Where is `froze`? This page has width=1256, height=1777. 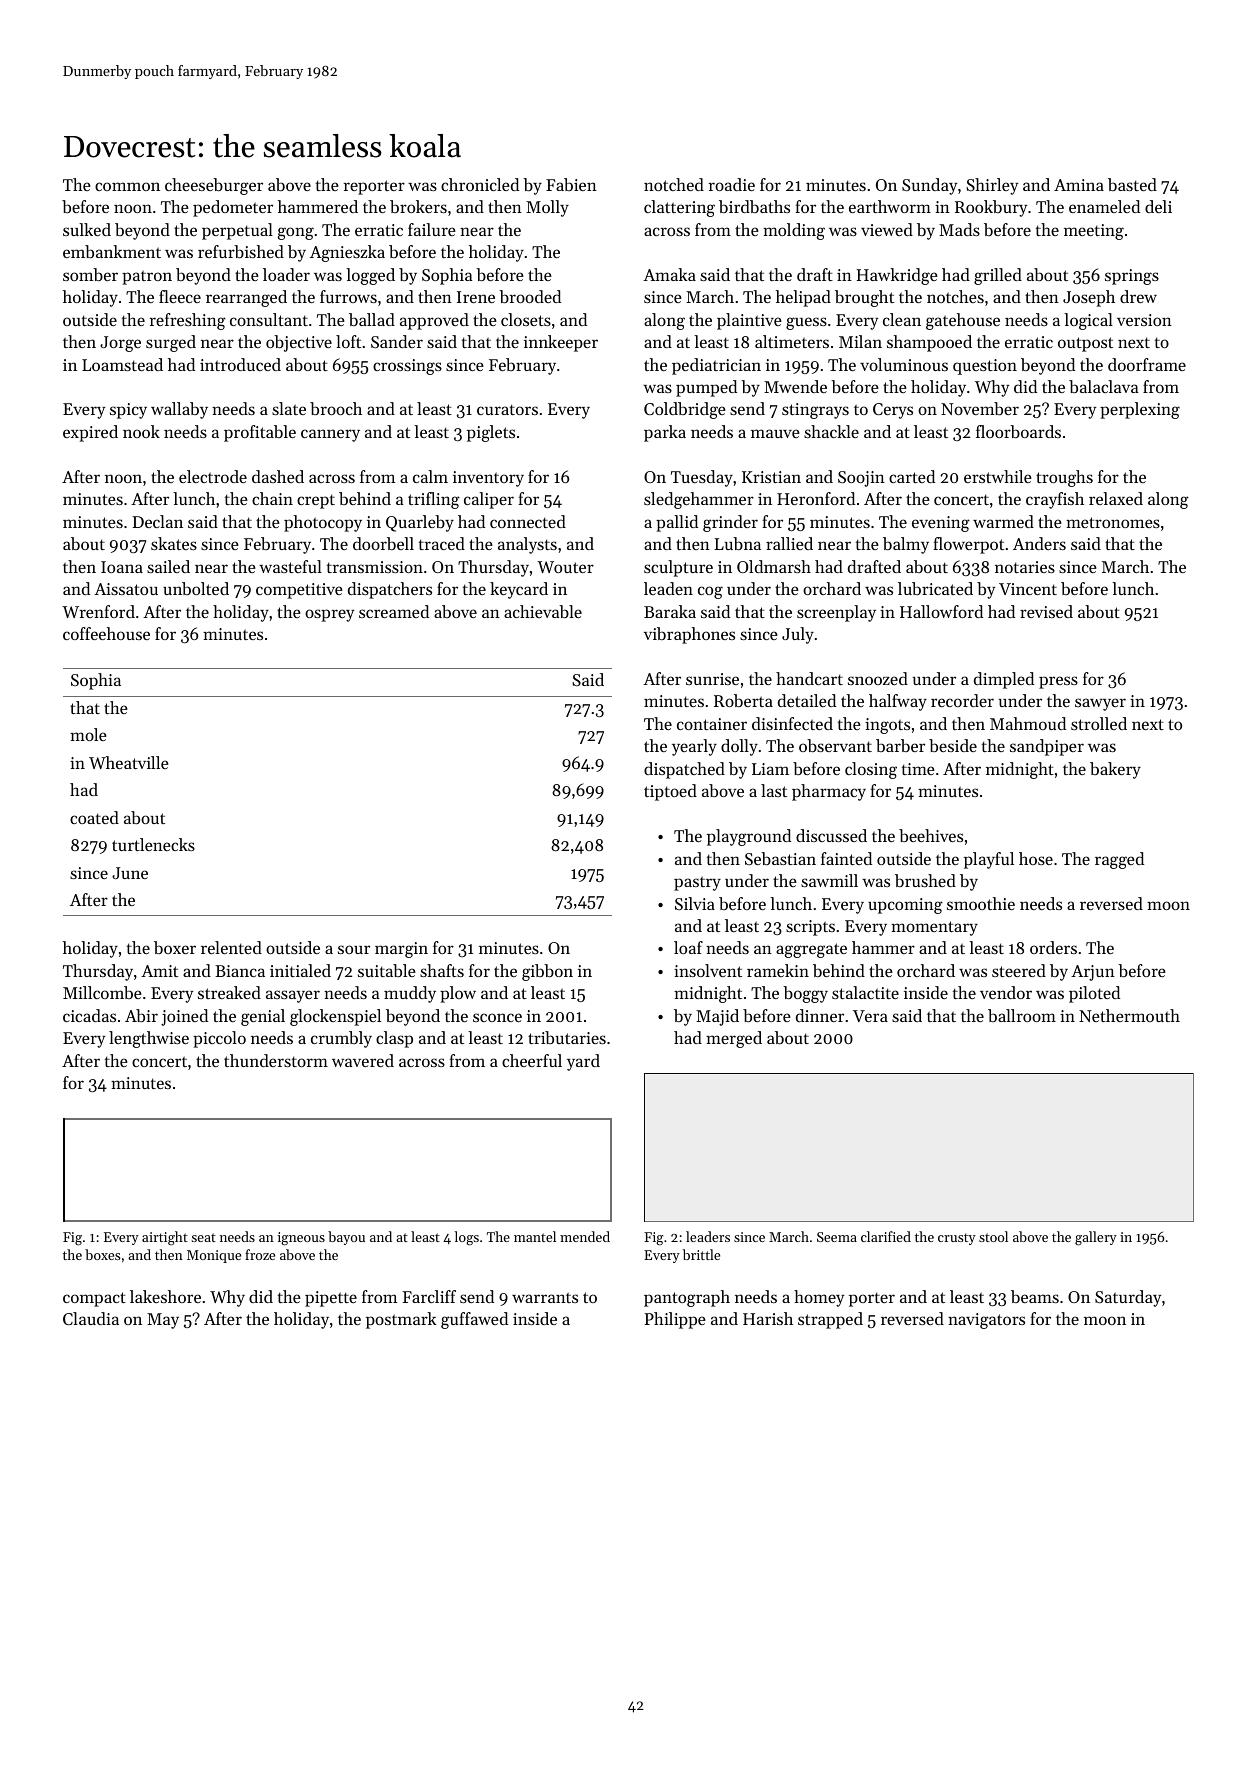
froze is located at coordinates (260, 1254).
